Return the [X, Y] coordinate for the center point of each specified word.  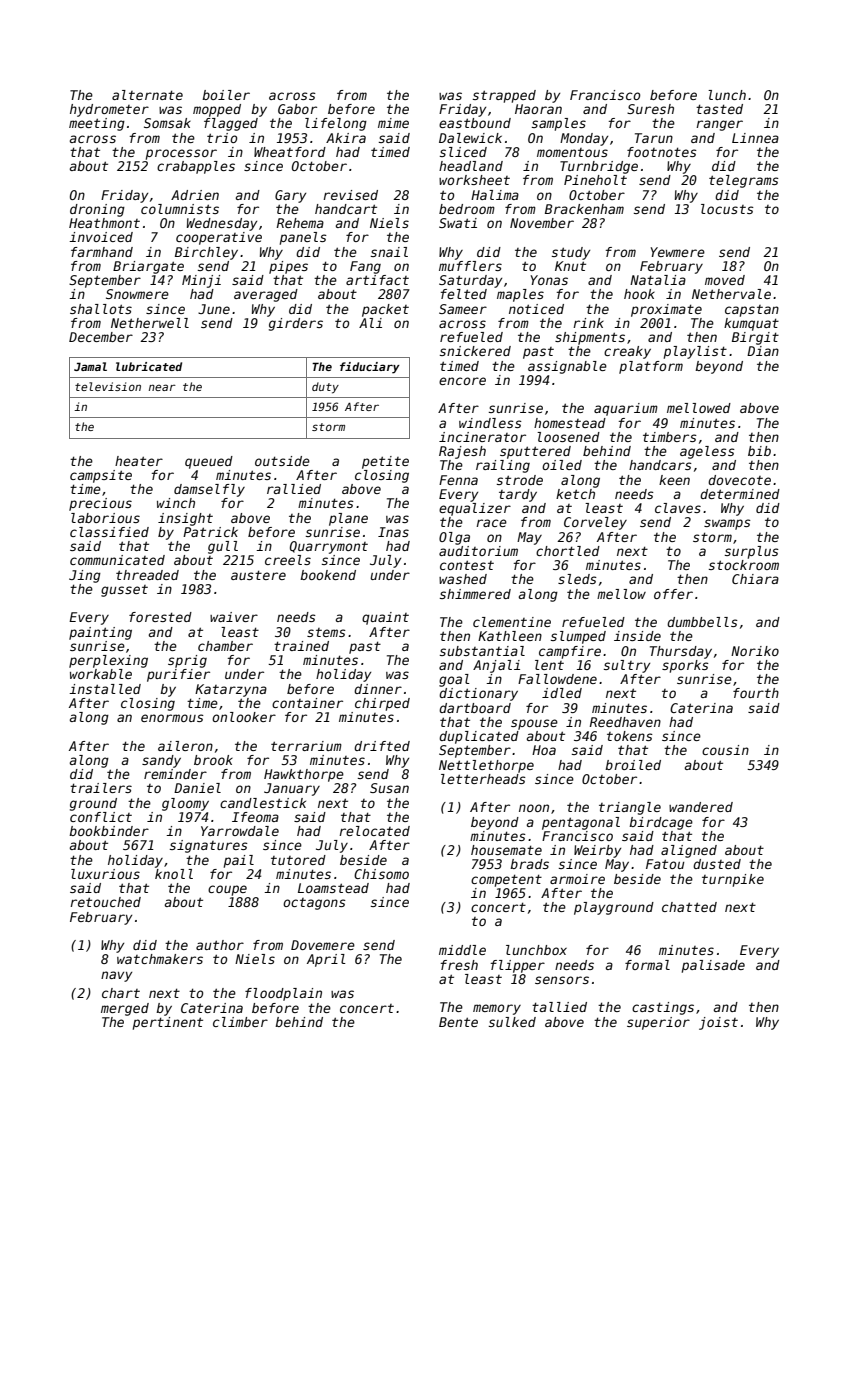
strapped [504, 96]
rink [588, 323]
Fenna [458, 480]
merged [125, 1009]
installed [105, 689]
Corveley [595, 523]
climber [240, 1022]
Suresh [650, 109]
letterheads [483, 779]
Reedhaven [625, 722]
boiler [226, 95]
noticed [536, 309]
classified [109, 532]
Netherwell [150, 323]
